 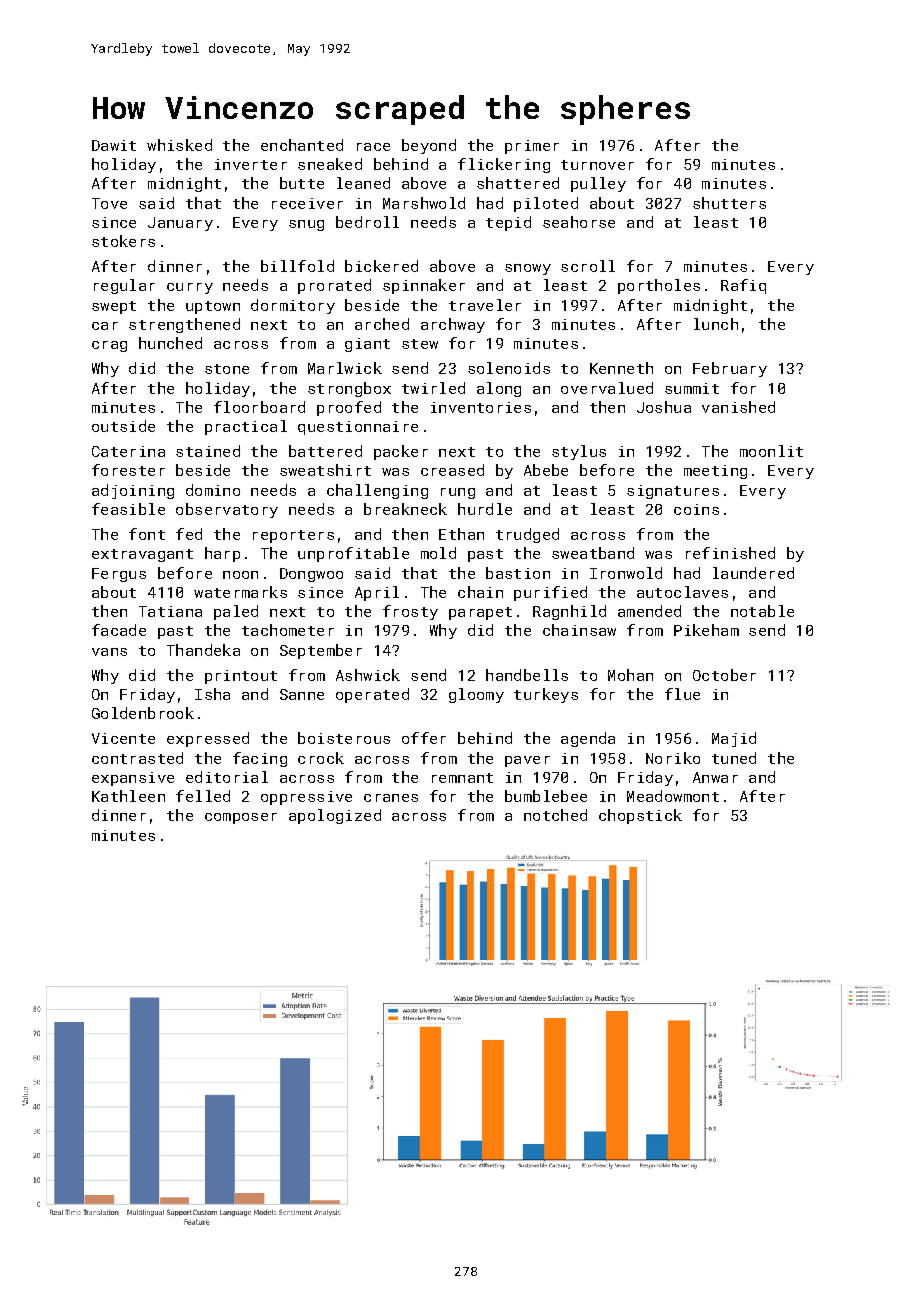 I want to click on Kathleen, so click(x=128, y=796).
